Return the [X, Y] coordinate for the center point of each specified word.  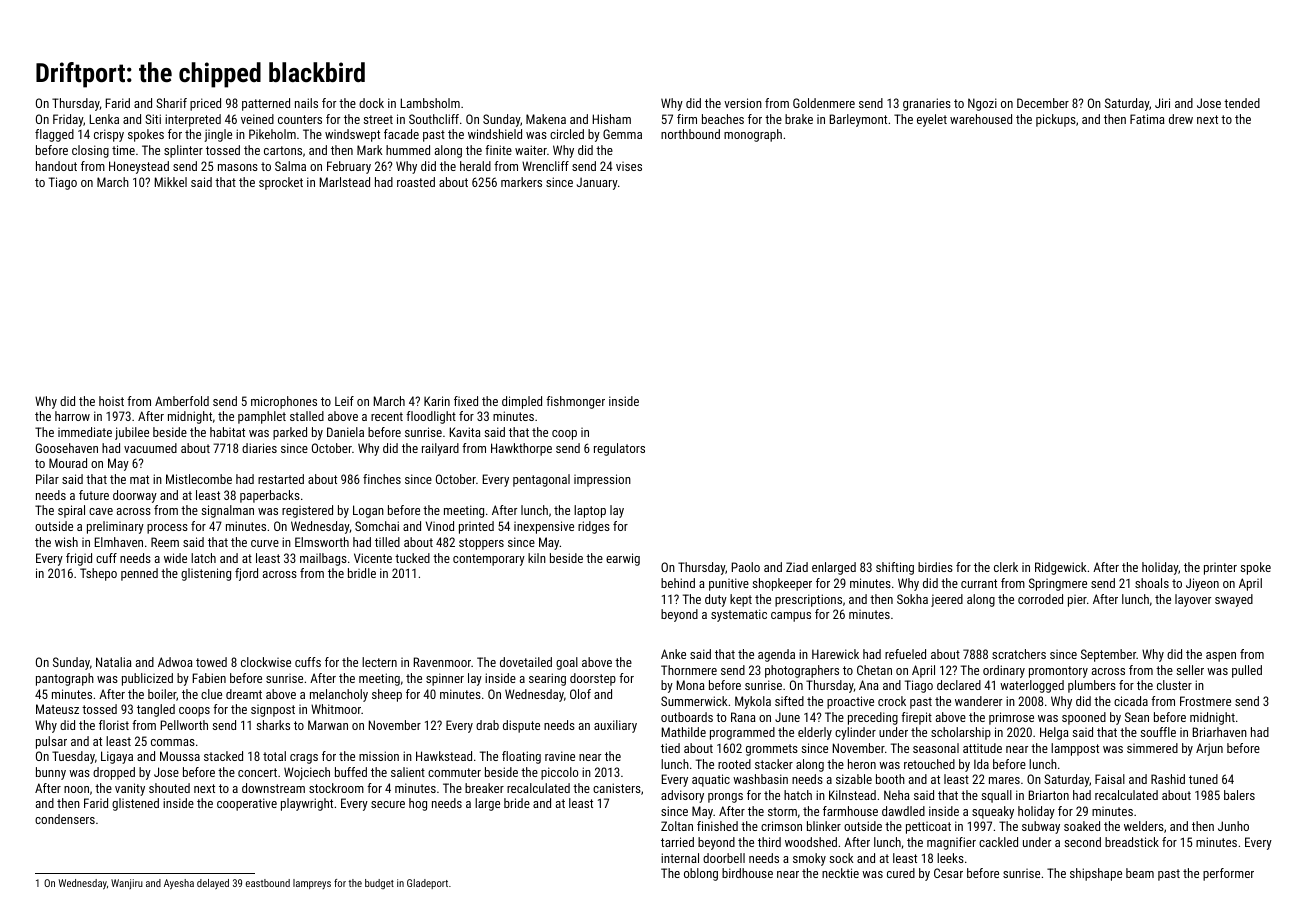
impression [602, 480]
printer [1220, 569]
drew [1181, 119]
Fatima [1147, 119]
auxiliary [615, 726]
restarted [281, 479]
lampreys [312, 884]
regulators [619, 449]
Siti [153, 119]
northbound [690, 134]
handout [56, 166]
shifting [895, 568]
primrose [1011, 718]
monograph [753, 135]
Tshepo [98, 574]
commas [173, 742]
